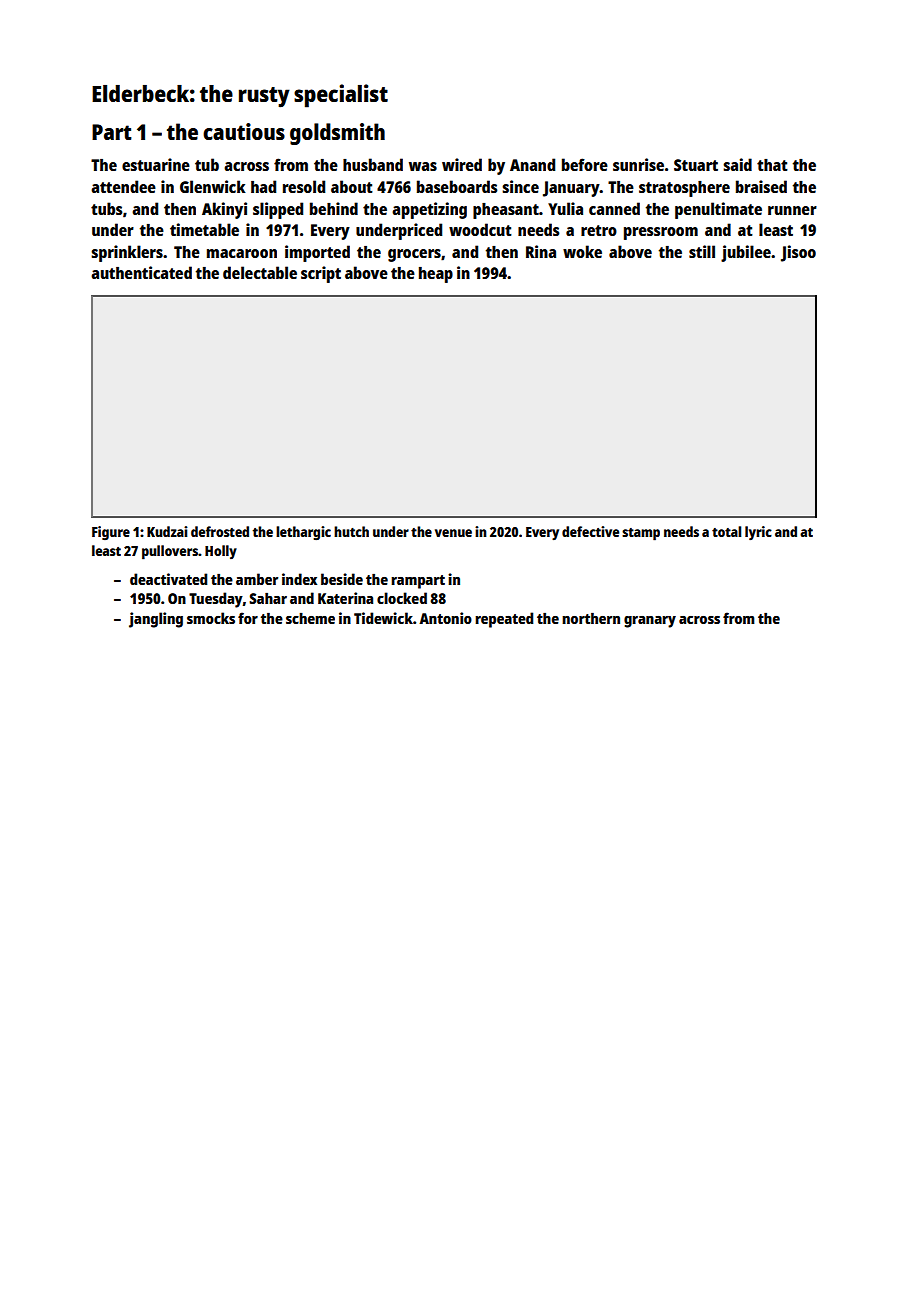 The image size is (908, 1316). Describe the element at coordinates (798, 253) in the screenshot. I see `Jisoo` at that location.
